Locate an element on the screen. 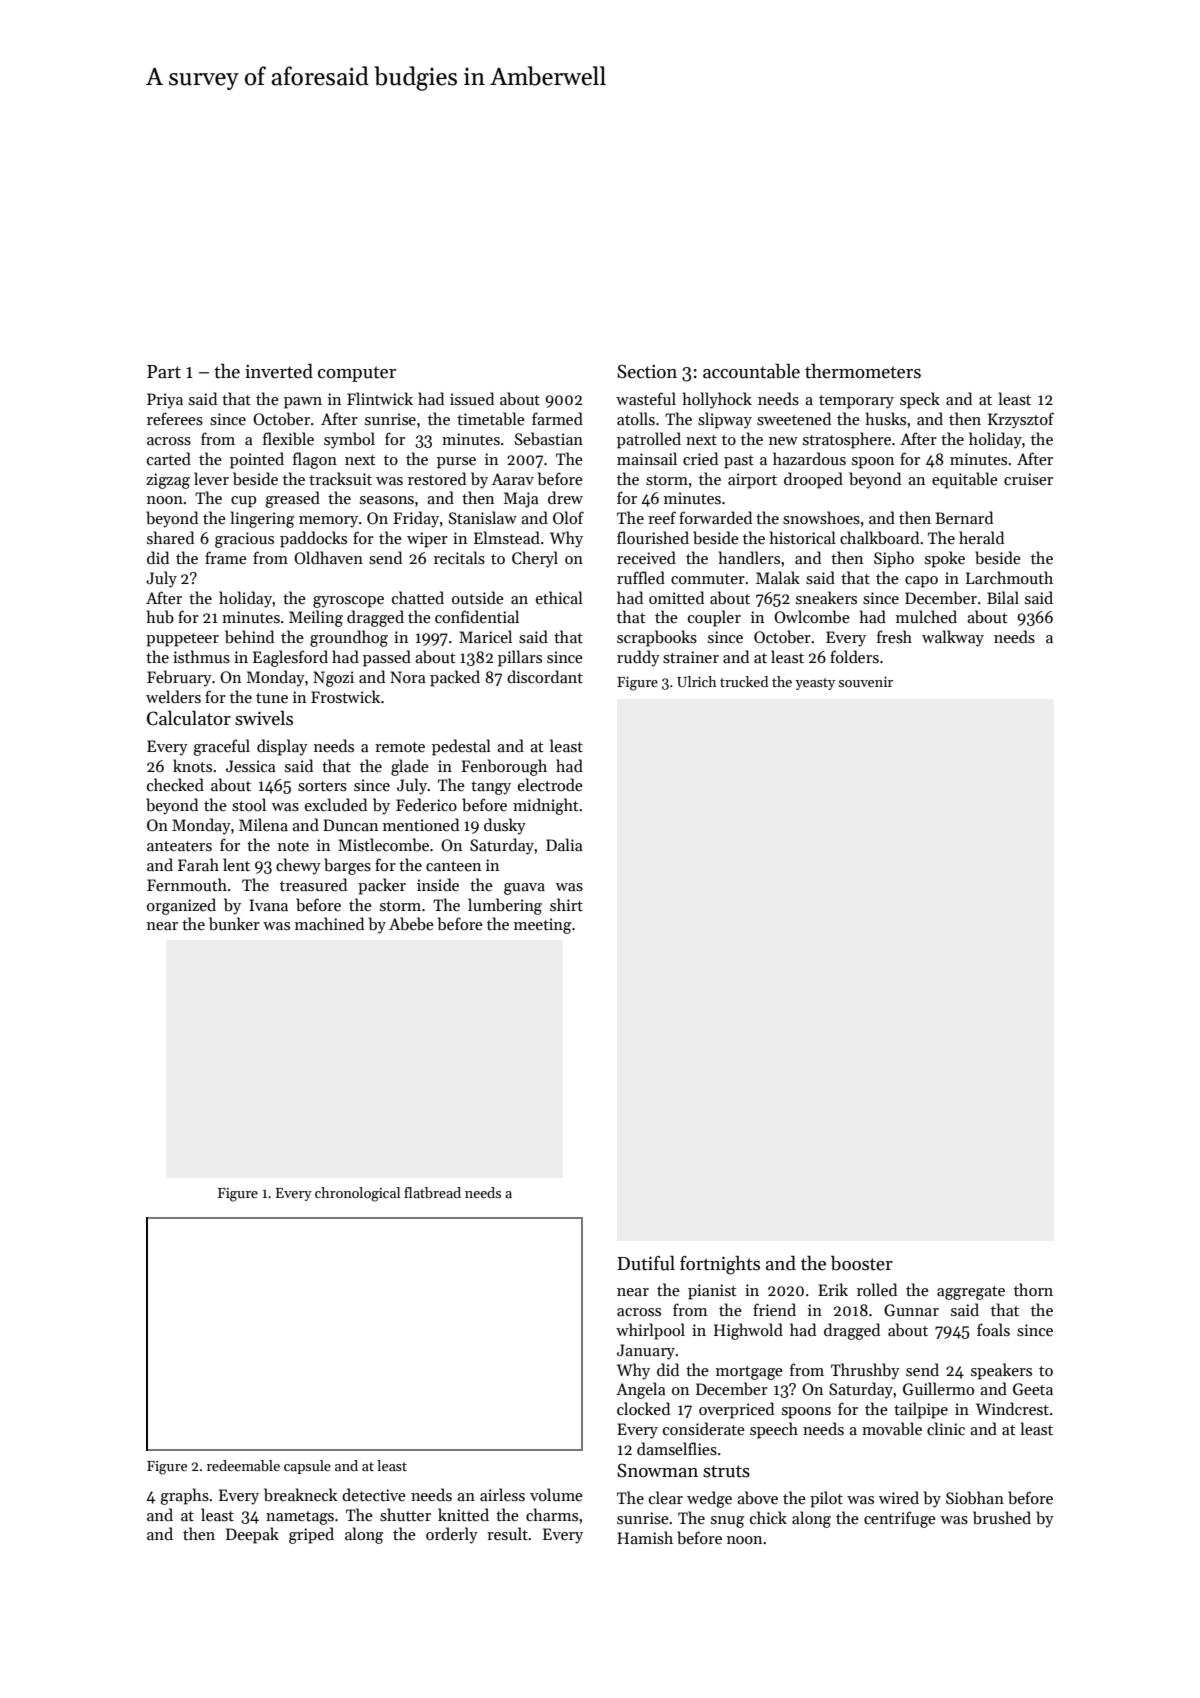 The width and height of the screenshot is (1200, 1698). chronological is located at coordinates (357, 1194).
